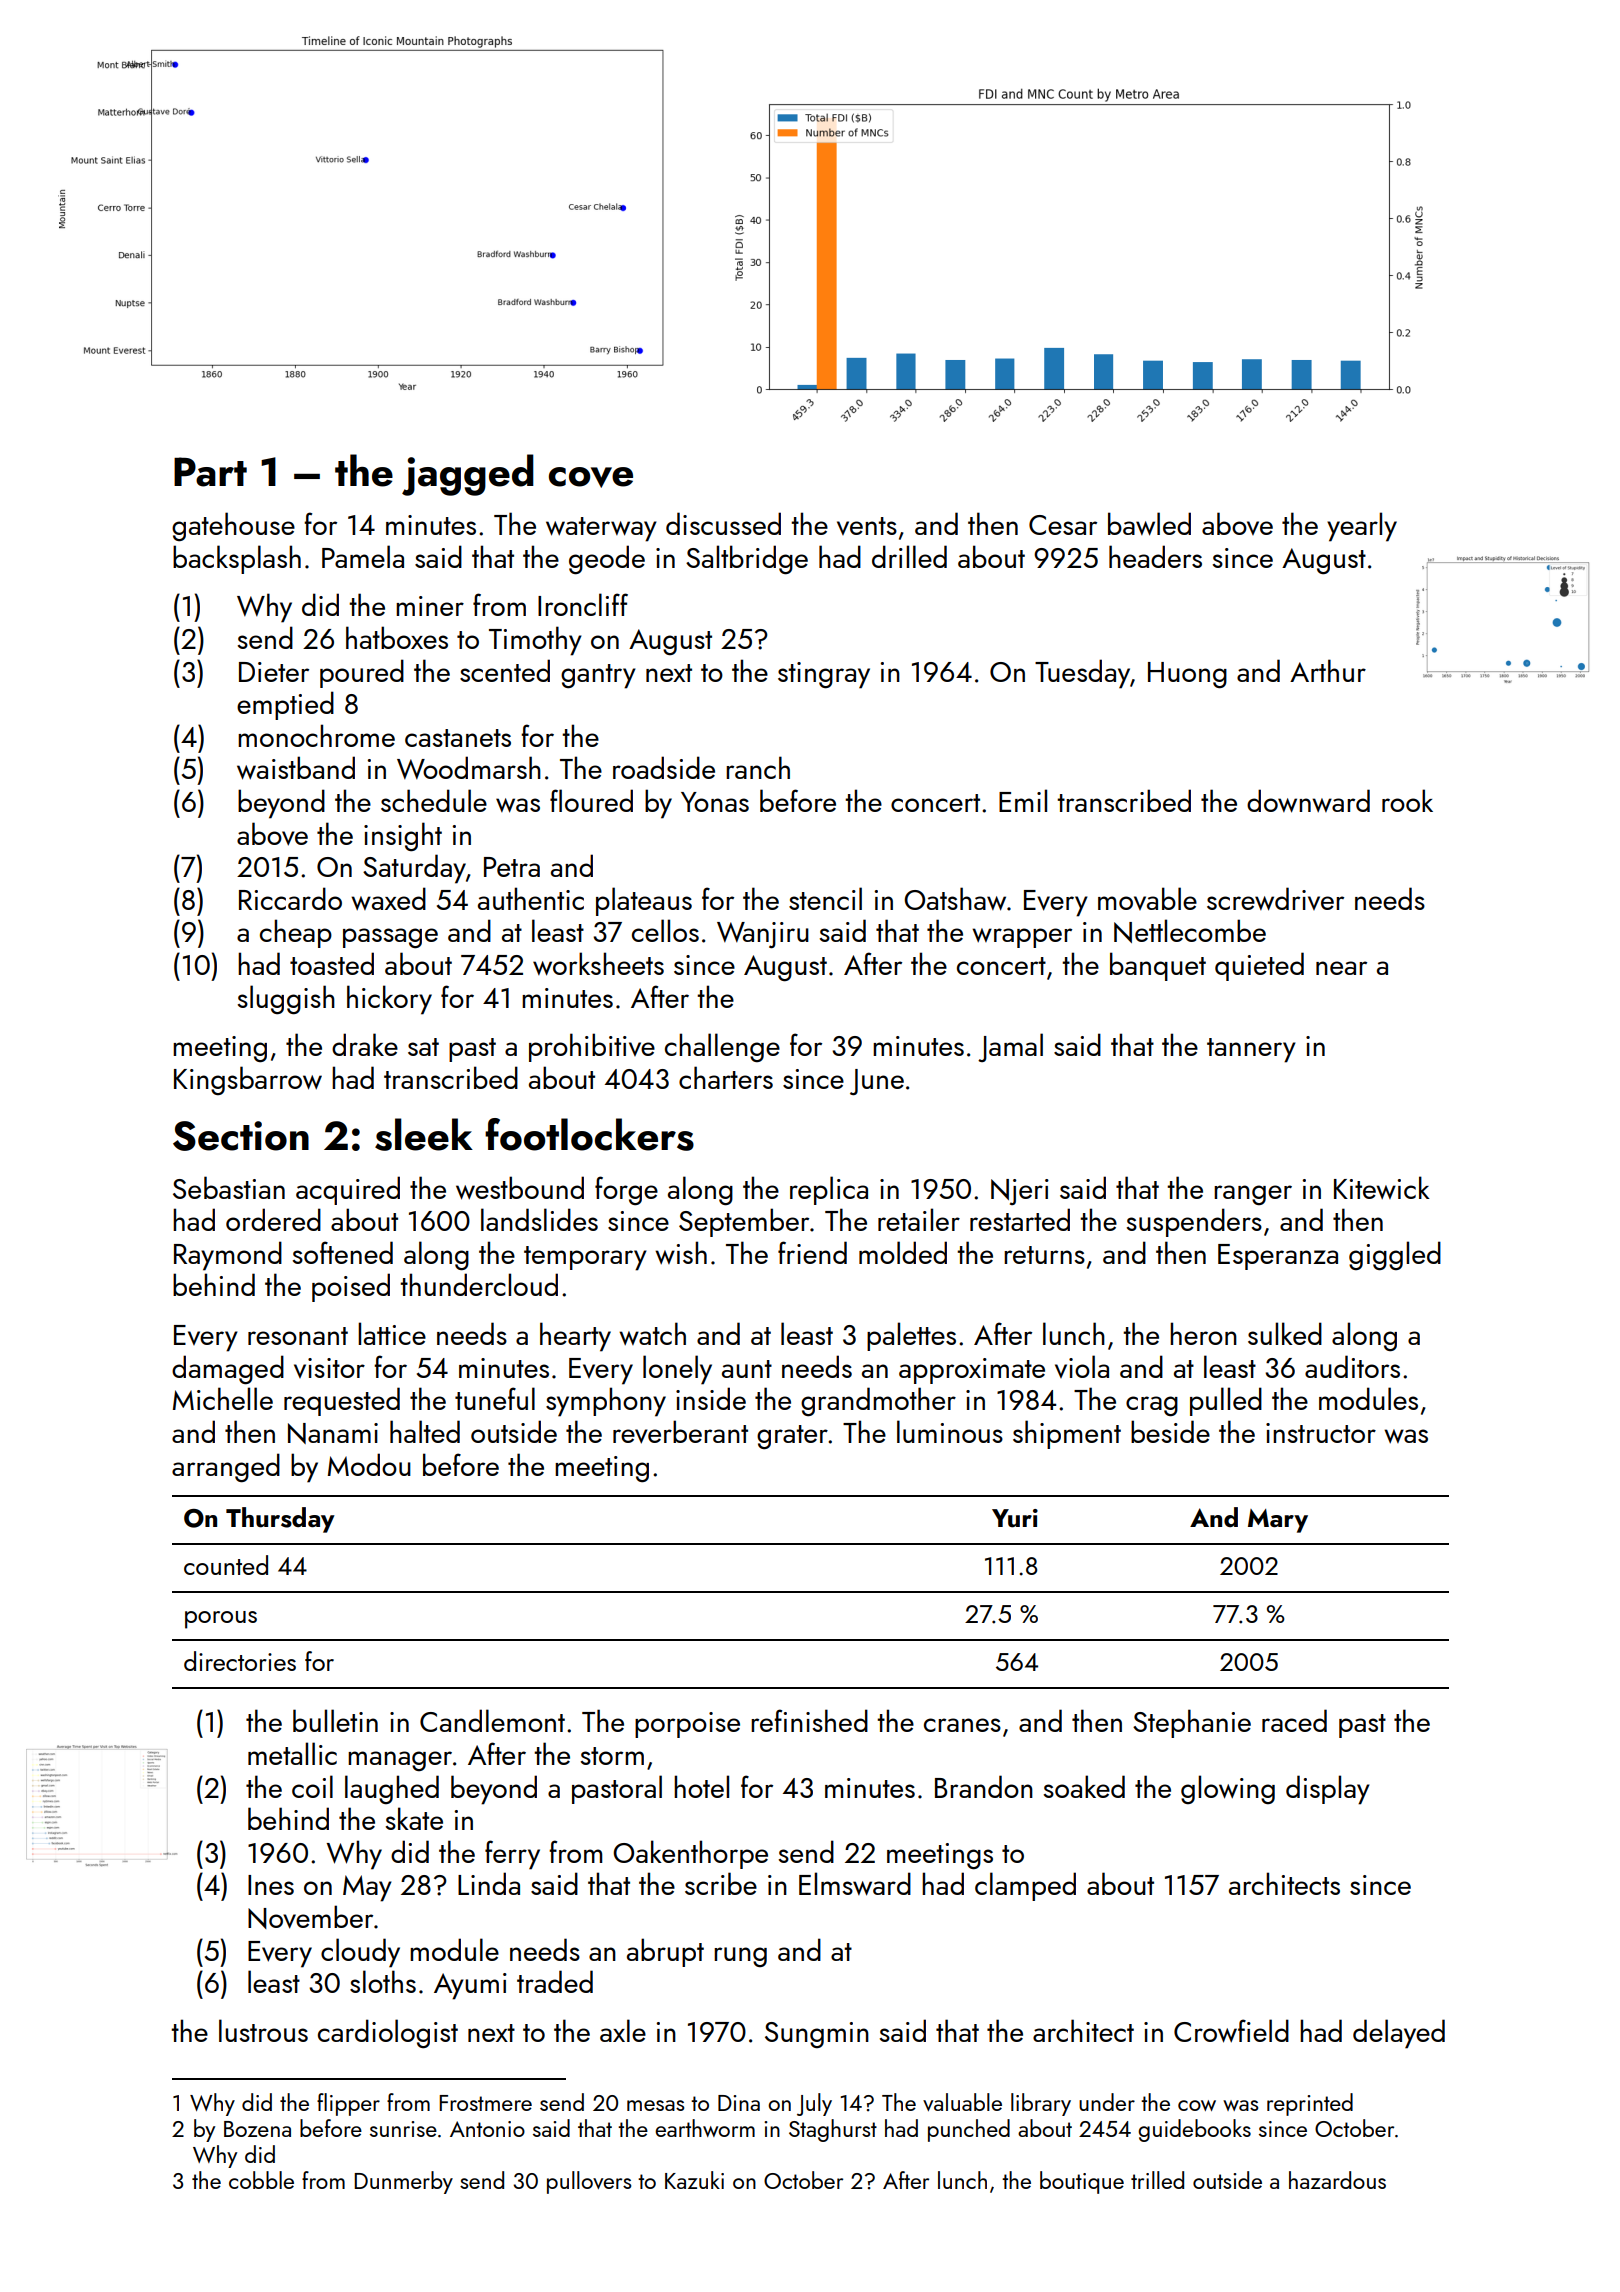  Describe the element at coordinates (248, 1080) in the screenshot. I see `Kingsbarrow` at that location.
